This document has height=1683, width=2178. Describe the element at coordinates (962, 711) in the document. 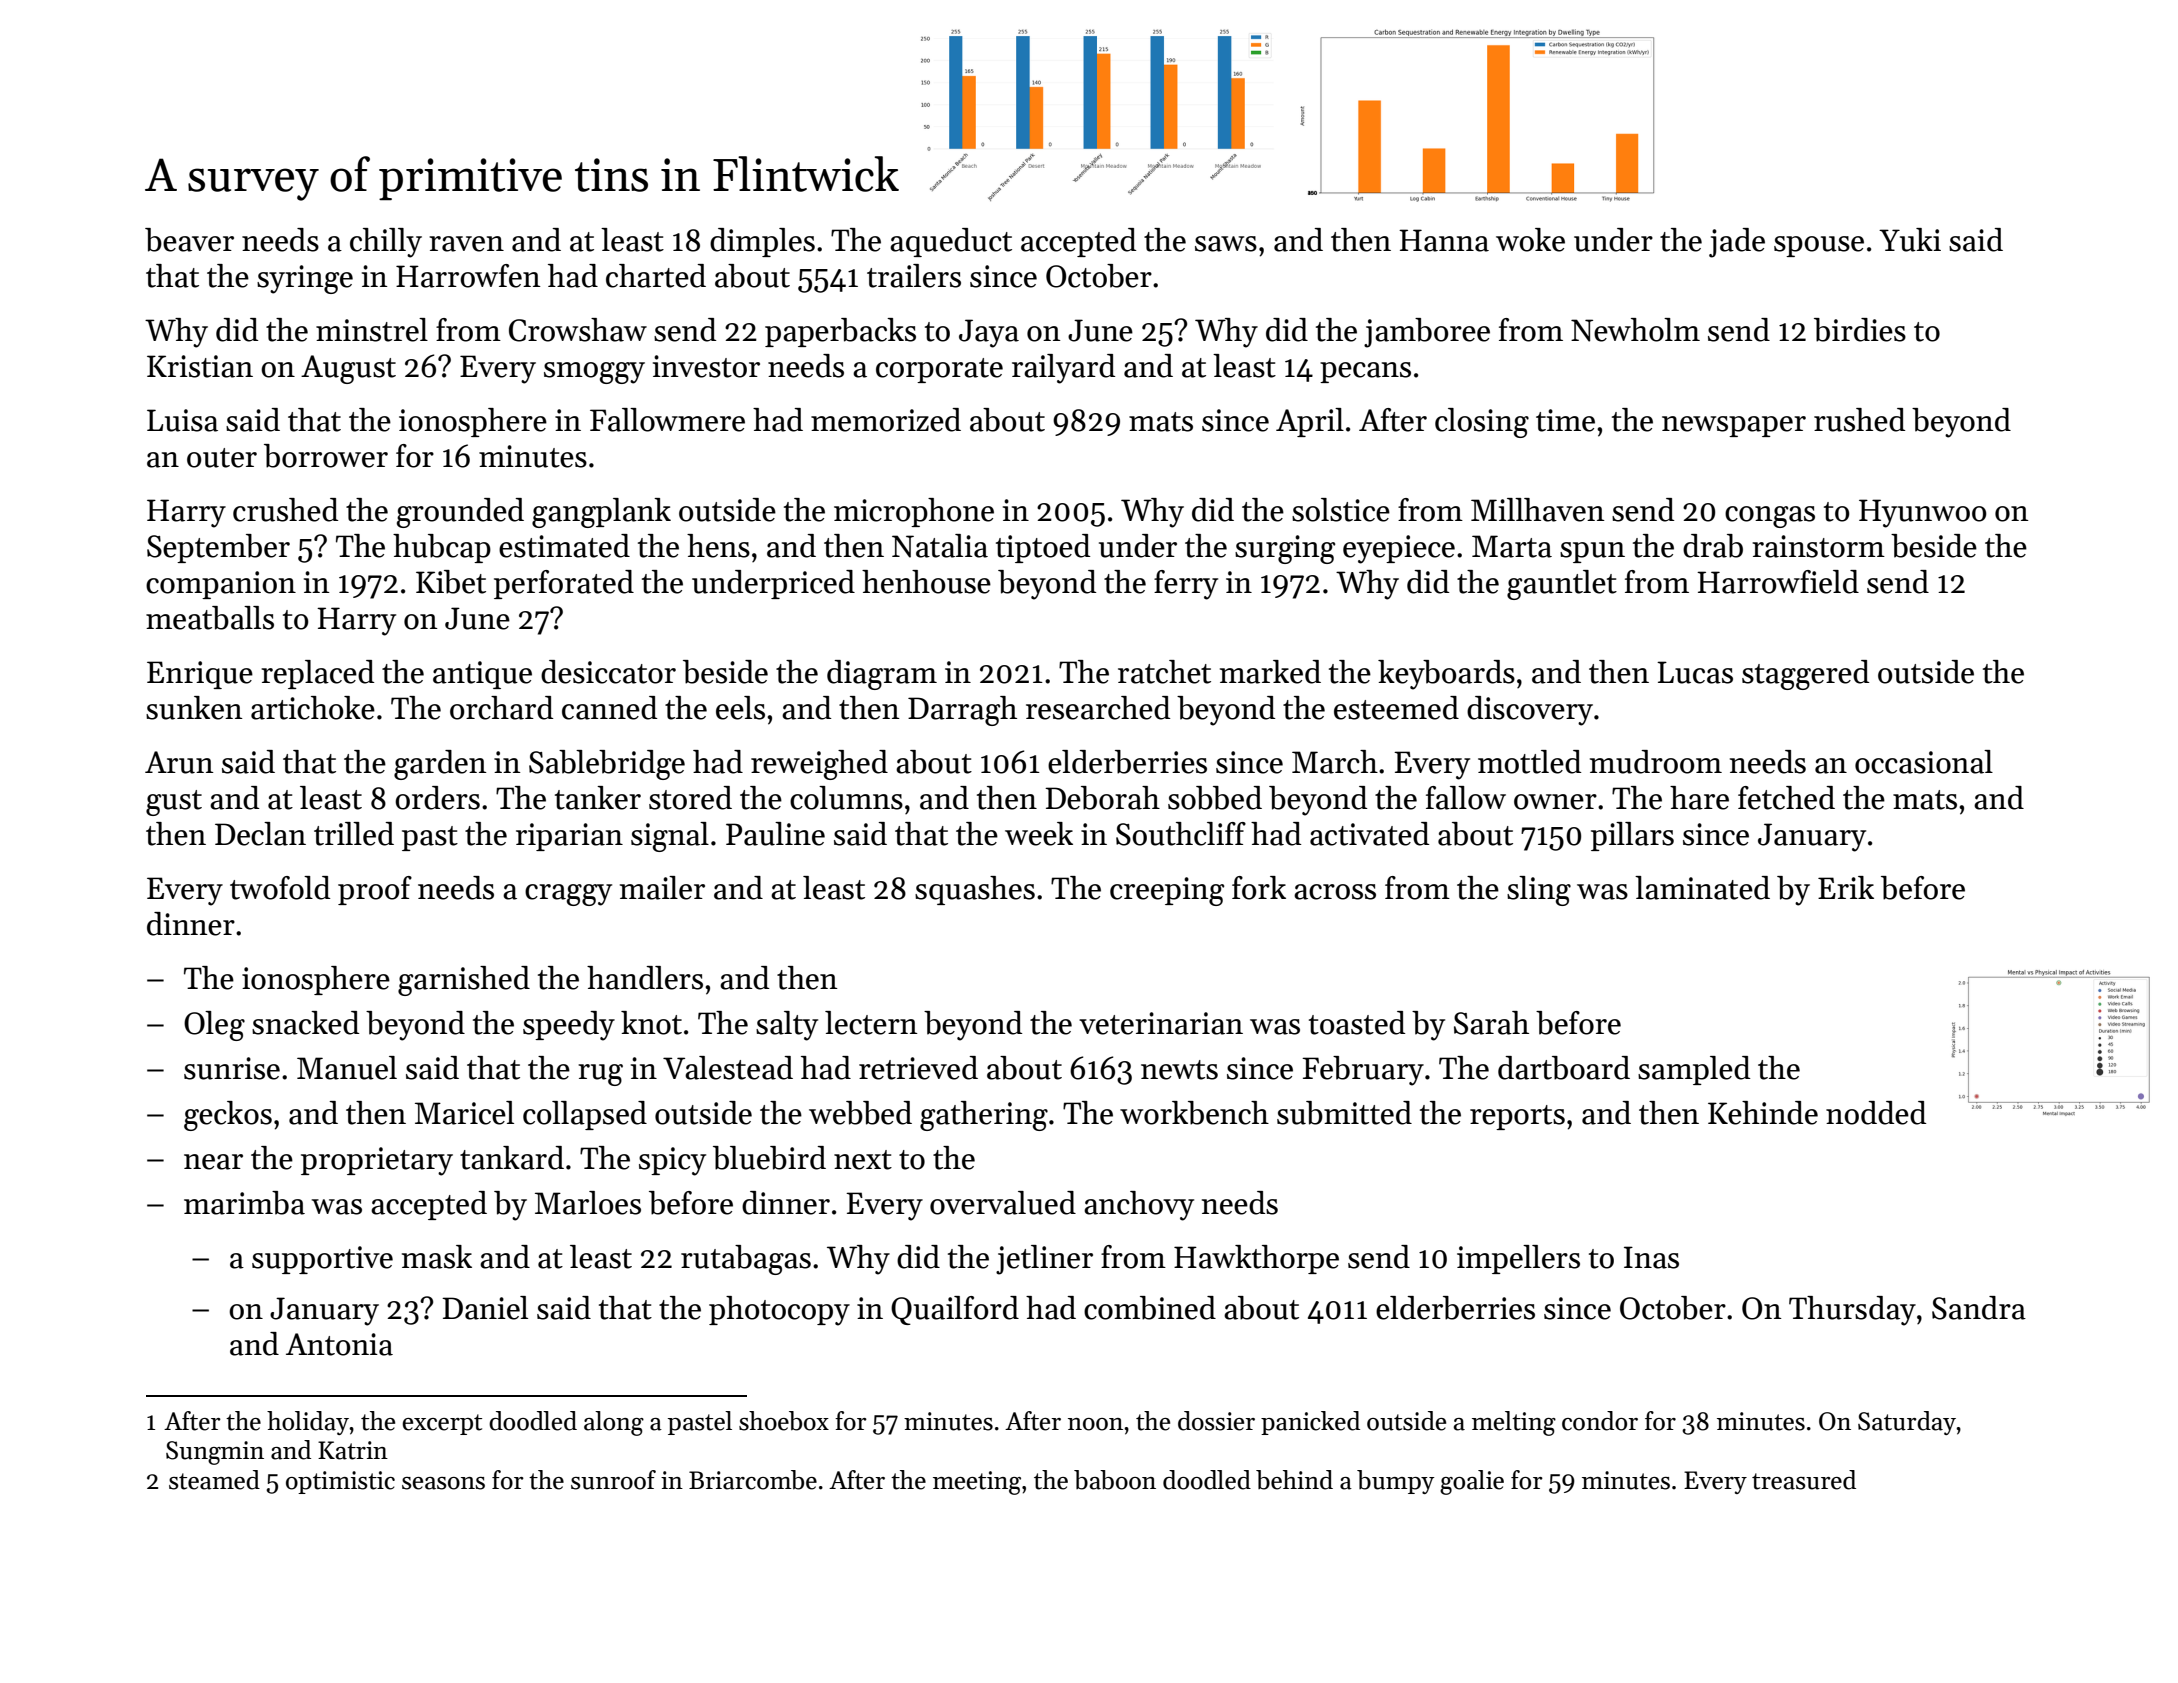

I see `Darragh` at that location.
